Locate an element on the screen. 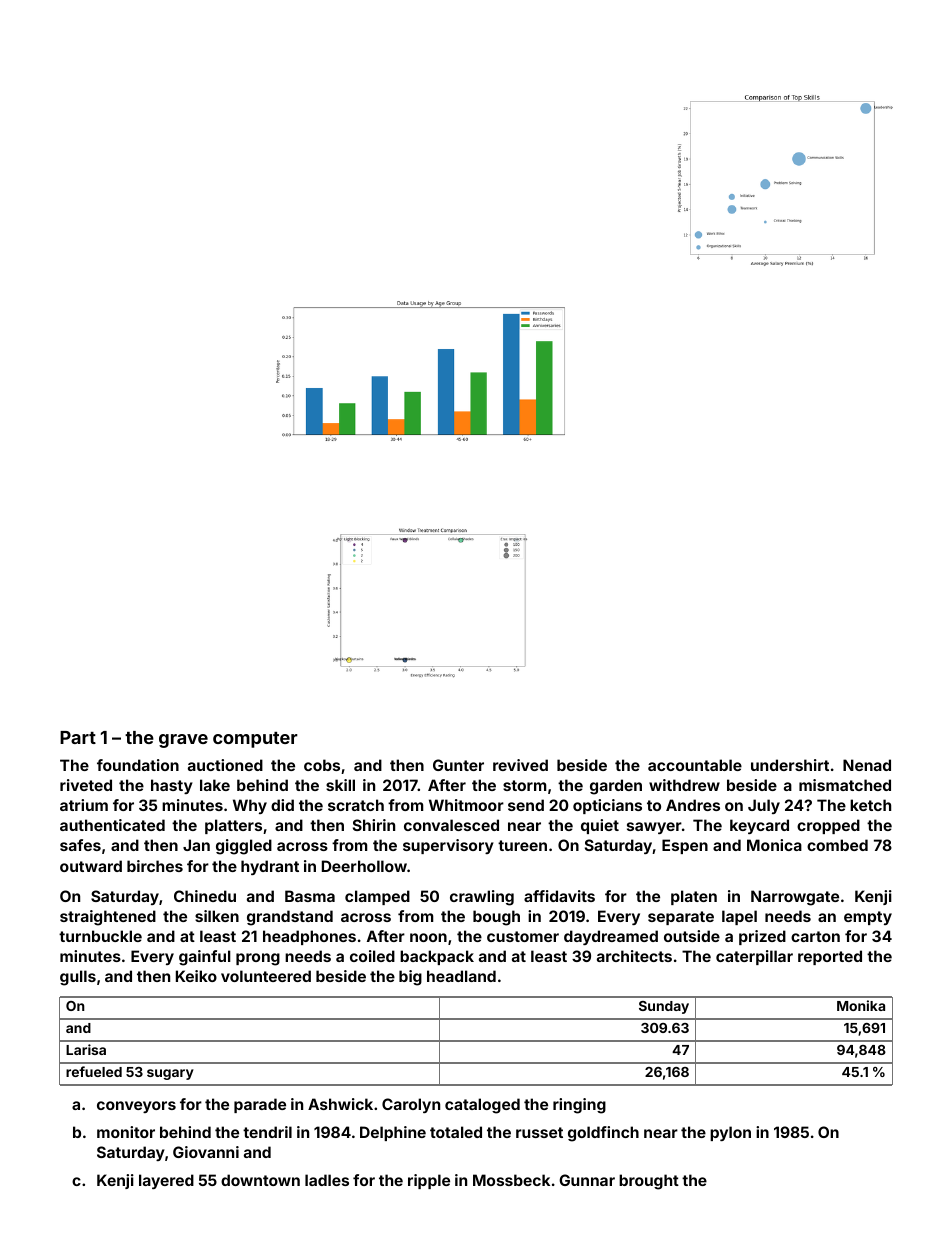 This screenshot has height=1233, width=952. layered is located at coordinates (166, 1181).
